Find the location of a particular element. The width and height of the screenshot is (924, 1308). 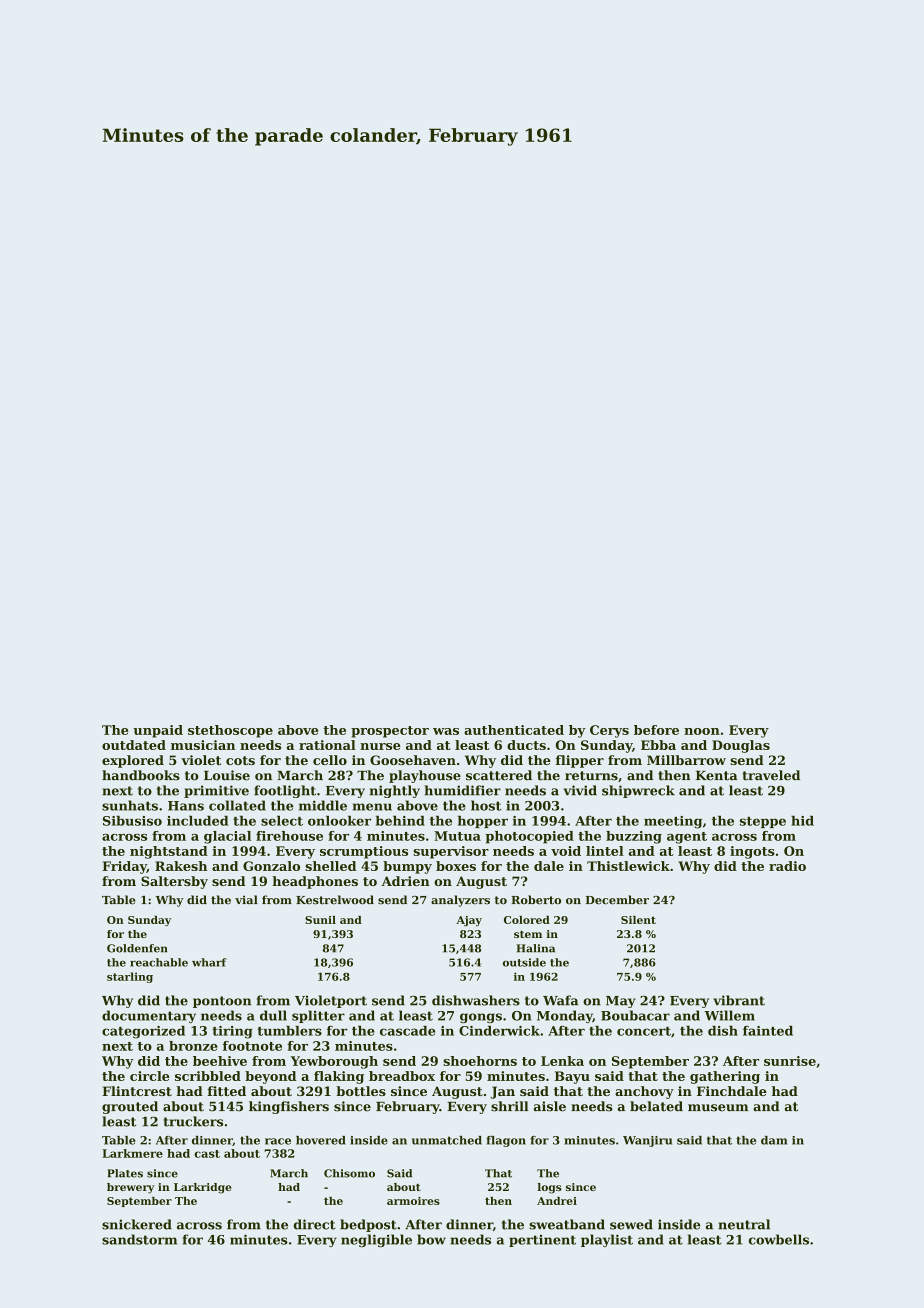

sandstorm is located at coordinates (139, 1239).
